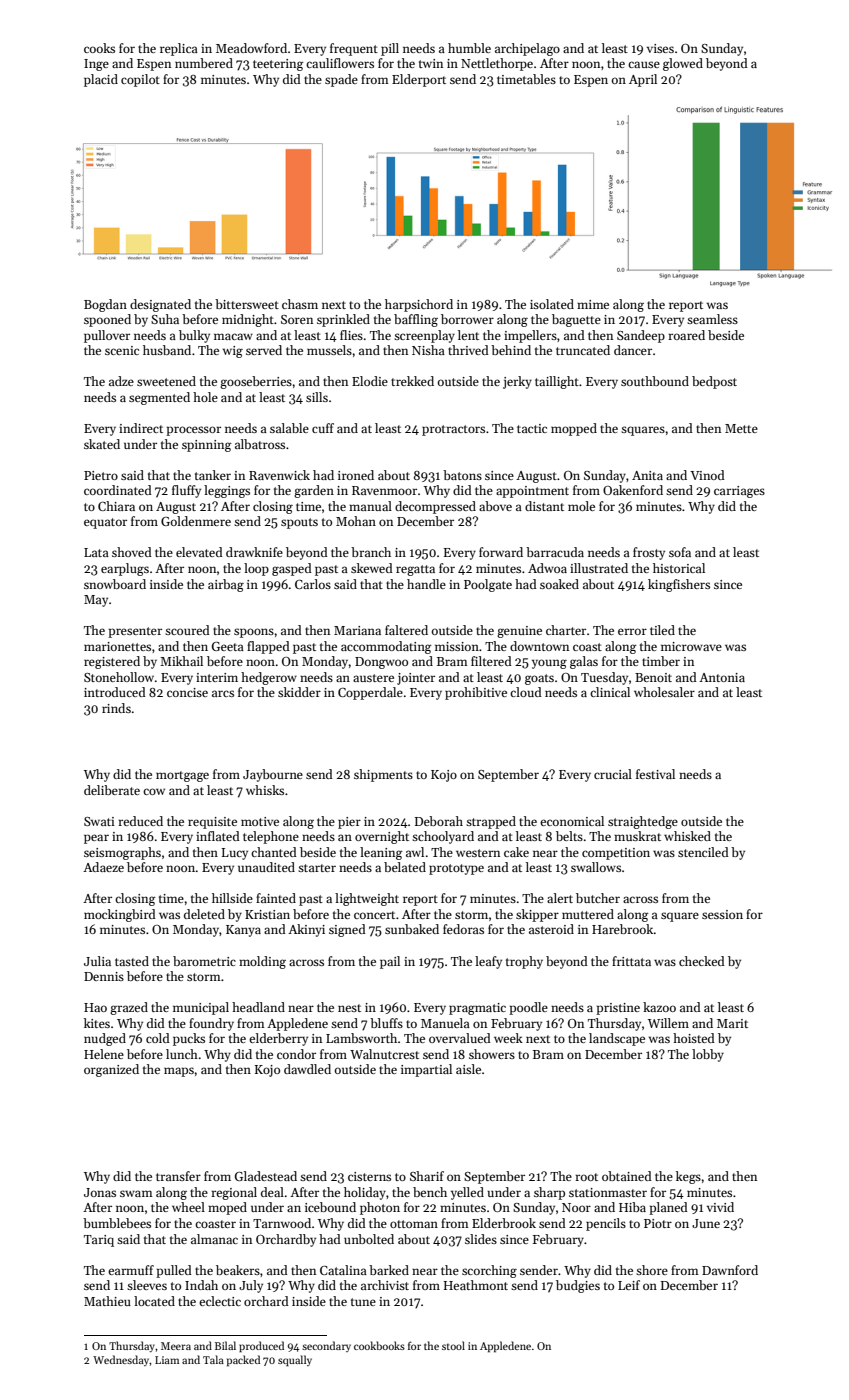  Describe the element at coordinates (297, 319) in the screenshot. I see `Soren` at that location.
